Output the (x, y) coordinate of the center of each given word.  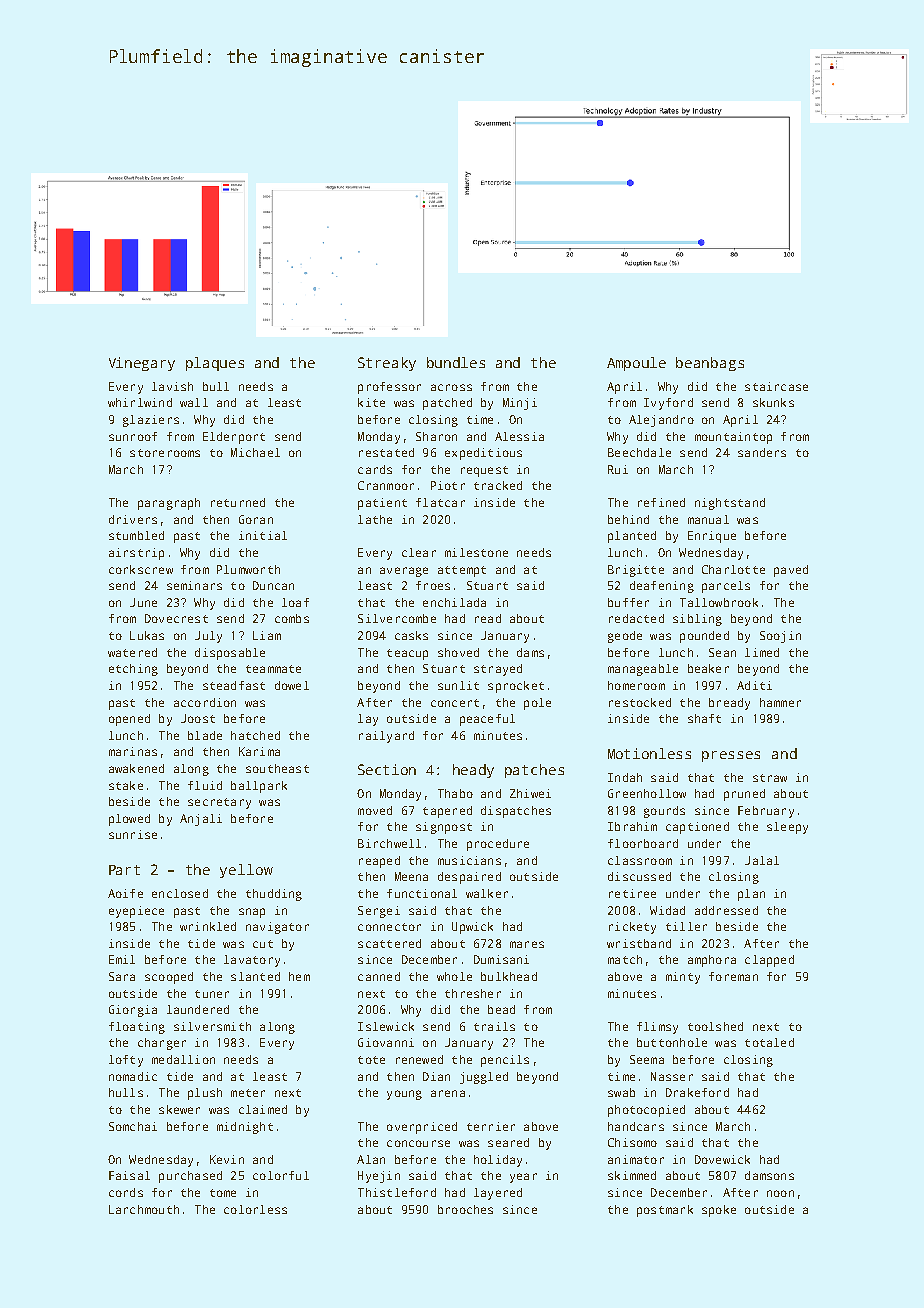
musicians (469, 860)
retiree (632, 893)
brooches (465, 1209)
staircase (776, 386)
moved (375, 810)
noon (780, 1193)
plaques (215, 364)
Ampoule (636, 364)
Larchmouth (144, 1209)
